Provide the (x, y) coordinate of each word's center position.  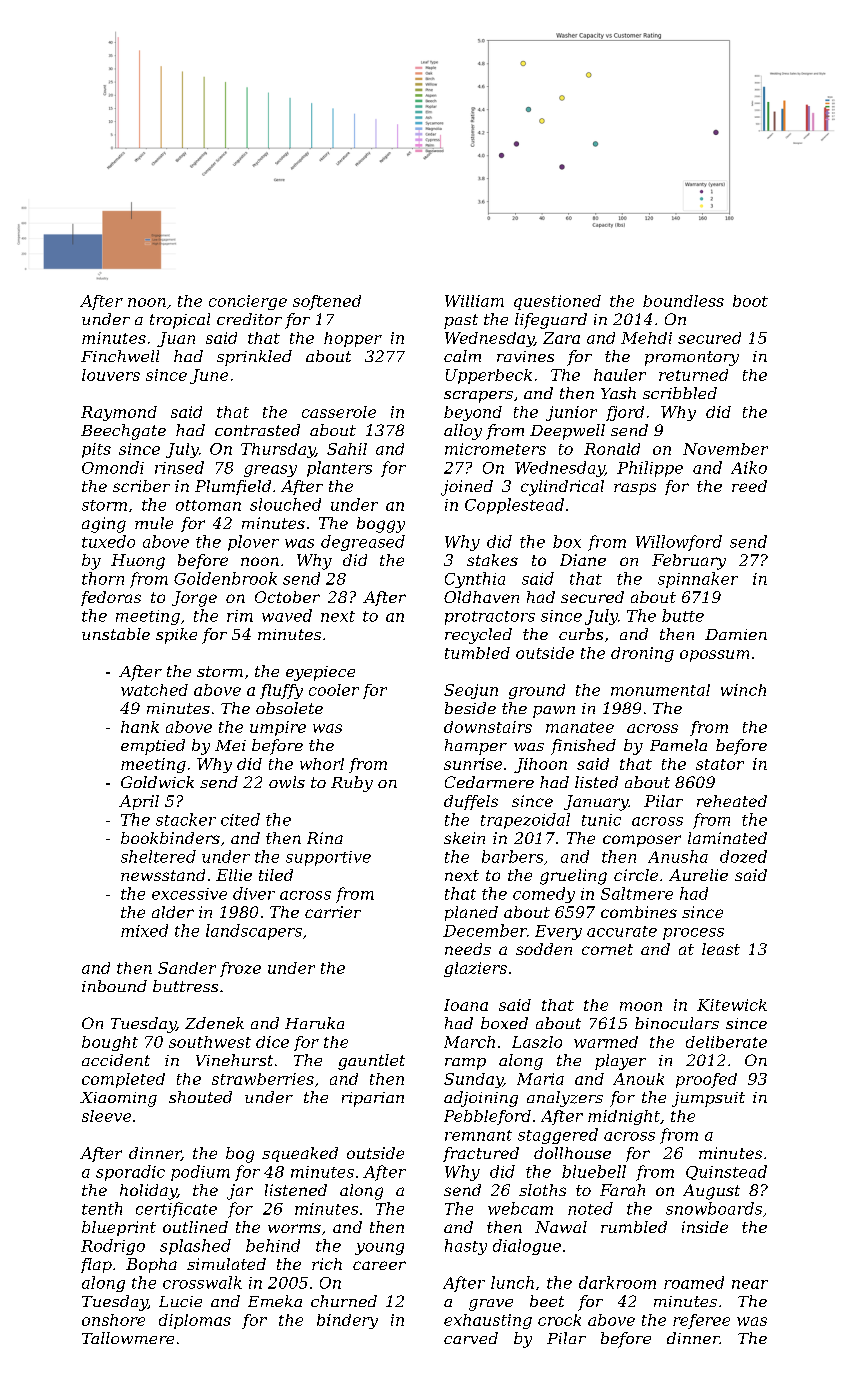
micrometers (495, 449)
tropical (180, 321)
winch (743, 690)
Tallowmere (128, 1338)
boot (750, 301)
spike (176, 636)
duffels (471, 802)
